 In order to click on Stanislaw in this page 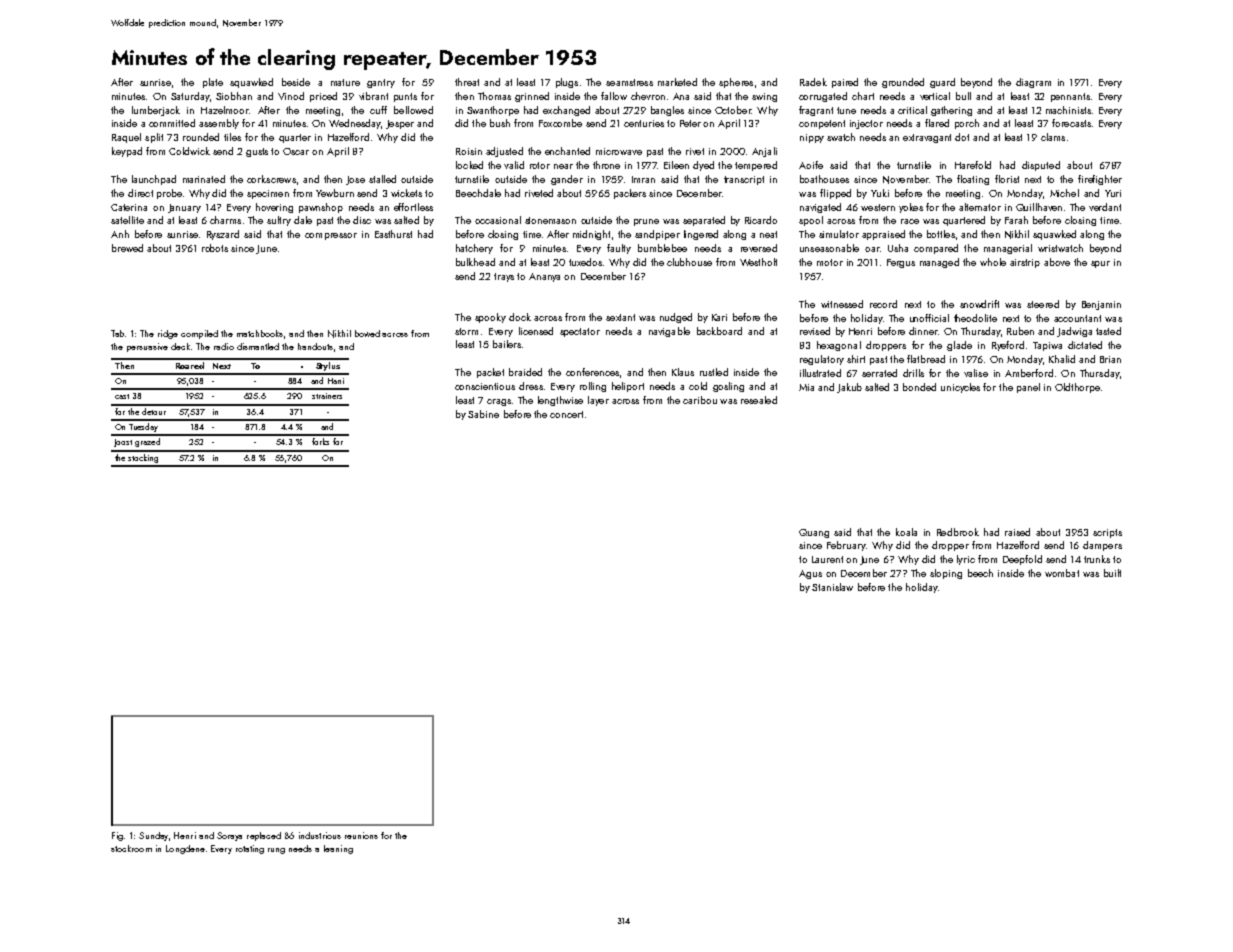, I will do `click(832, 587)`.
